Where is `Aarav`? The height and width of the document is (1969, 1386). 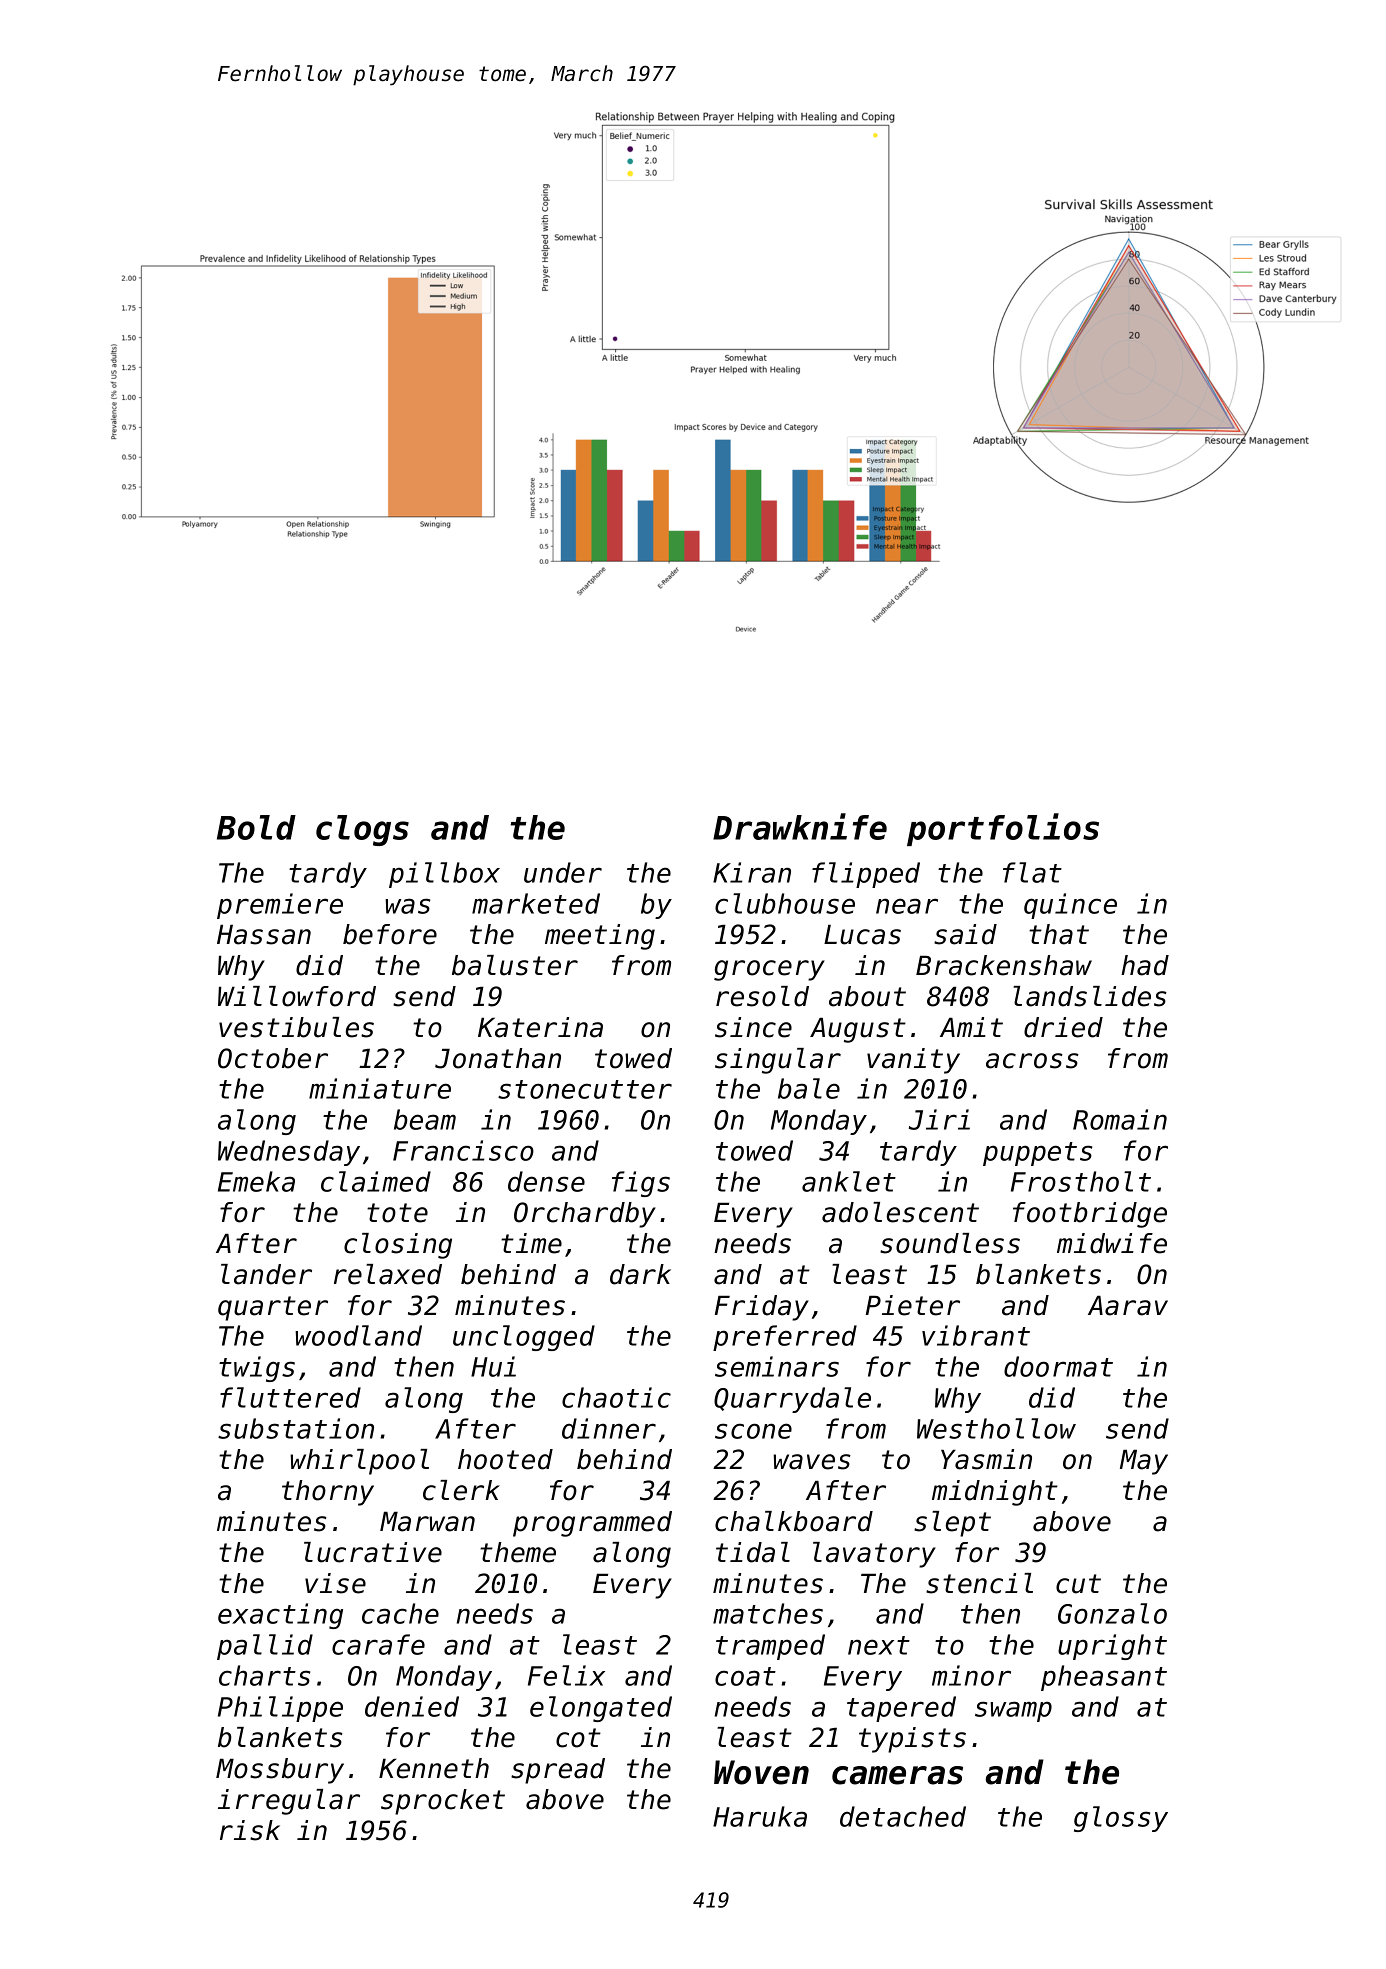 Aarav is located at coordinates (1128, 1306).
